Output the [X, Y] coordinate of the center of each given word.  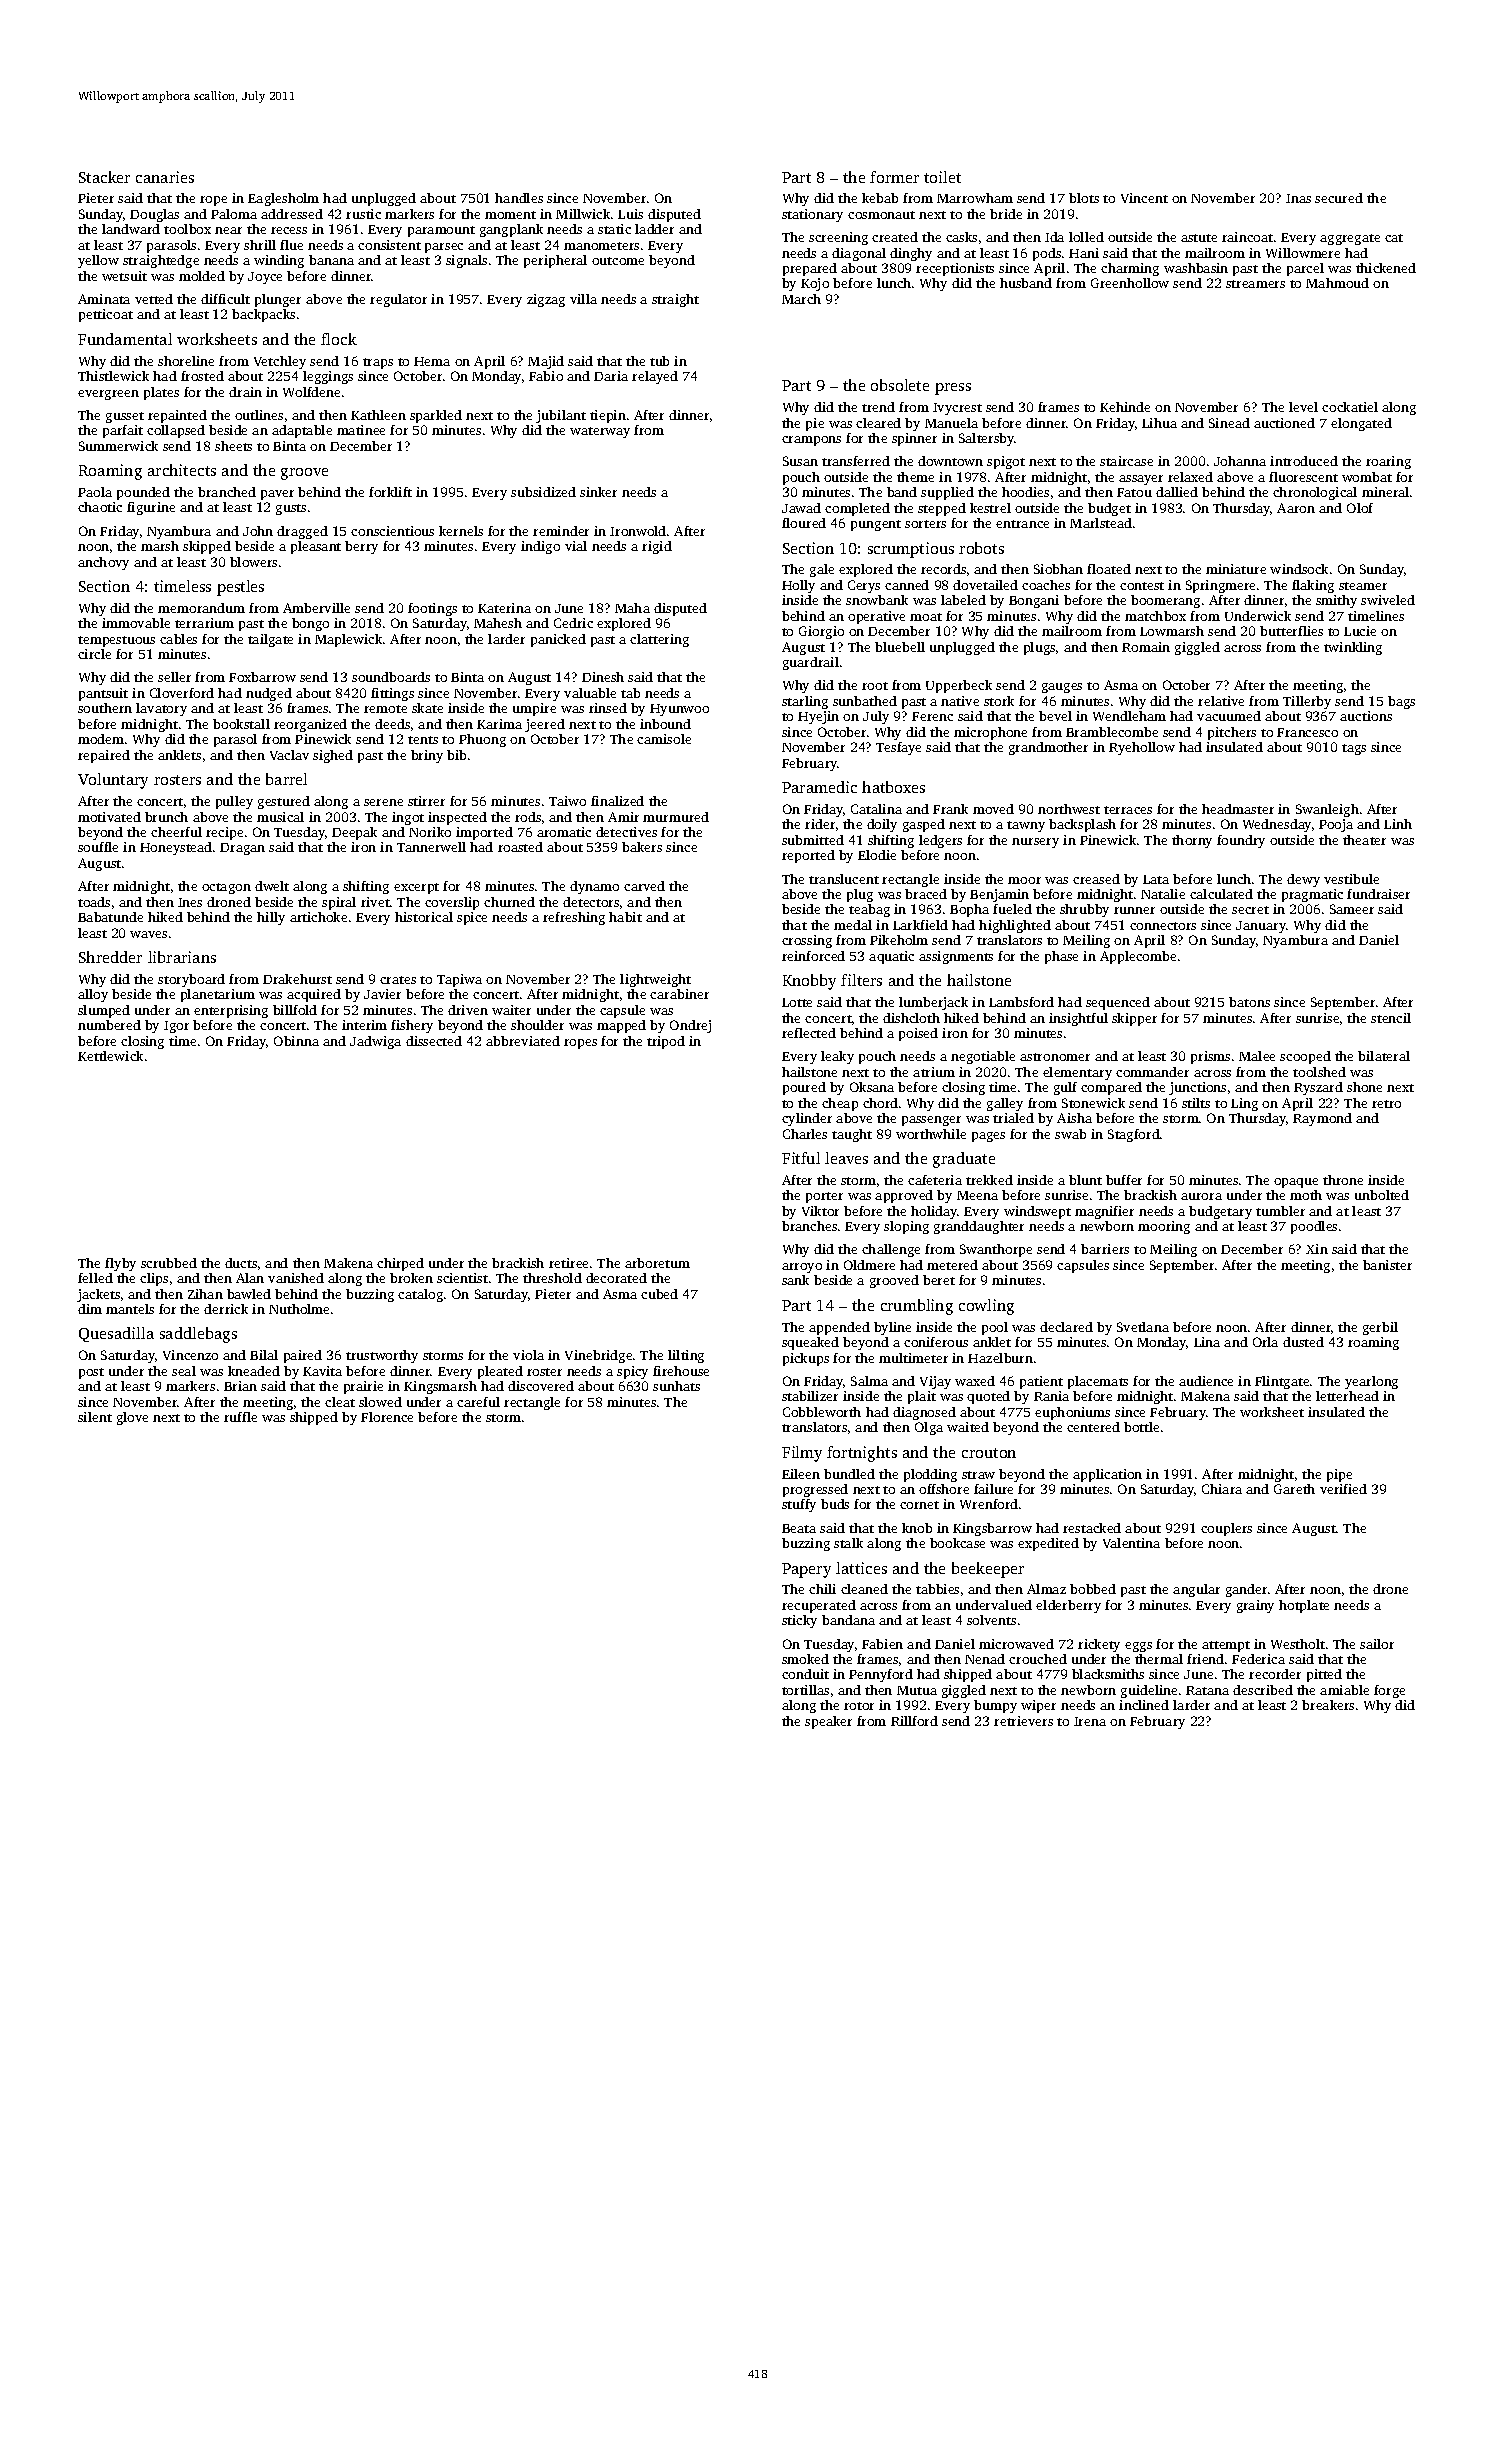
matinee [361, 430]
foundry [1241, 841]
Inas [1298, 198]
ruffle [240, 1417]
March [801, 299]
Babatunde [110, 917]
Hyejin [818, 717]
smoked [805, 1659]
